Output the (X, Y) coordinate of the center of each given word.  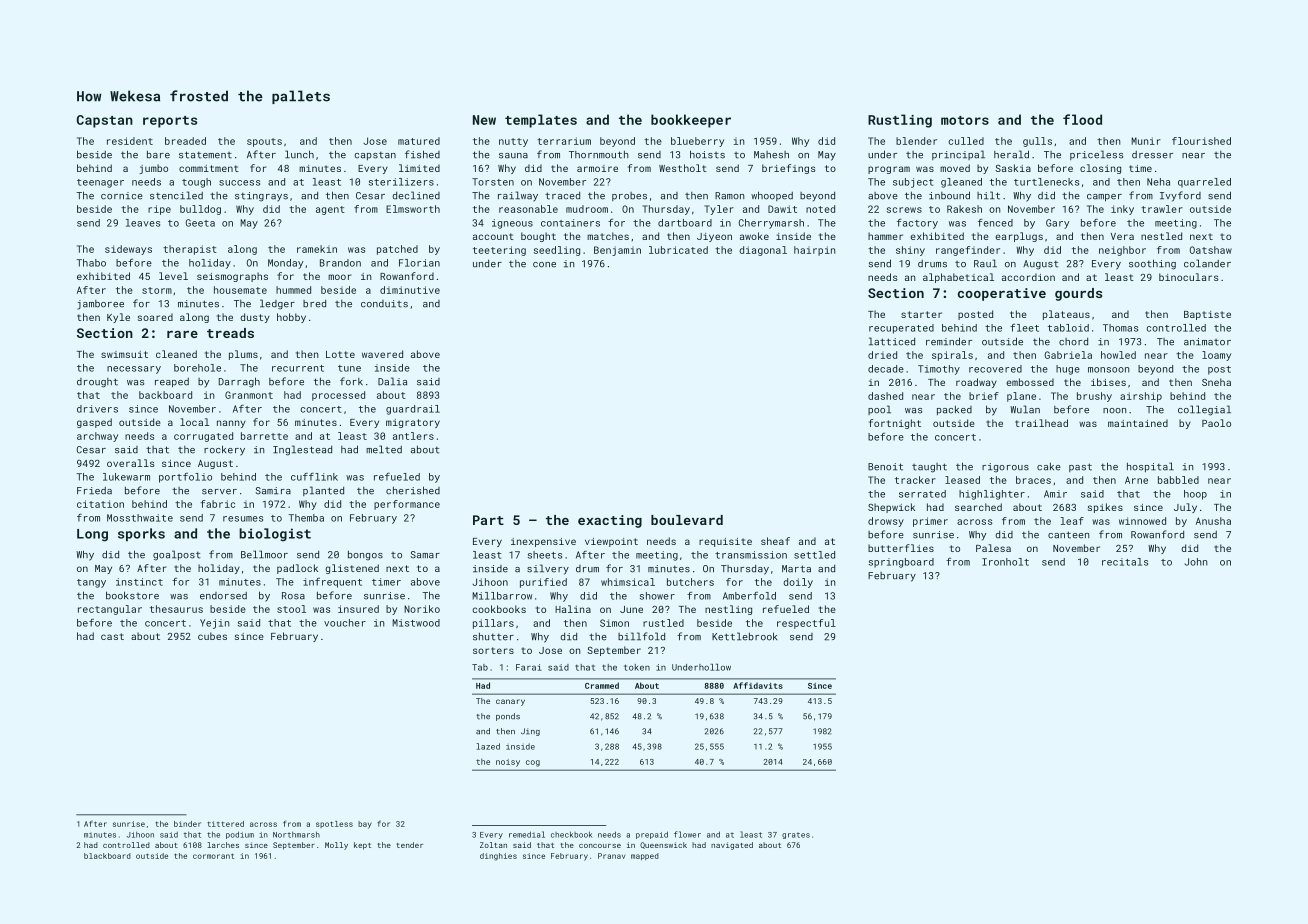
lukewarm (126, 477)
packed (954, 410)
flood (1082, 119)
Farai (529, 667)
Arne (1136, 480)
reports (170, 122)
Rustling (900, 121)
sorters (493, 650)
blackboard (107, 856)
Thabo (91, 263)
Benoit (885, 467)
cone (544, 265)
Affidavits (758, 685)
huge (1068, 370)
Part (488, 520)
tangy (91, 583)
